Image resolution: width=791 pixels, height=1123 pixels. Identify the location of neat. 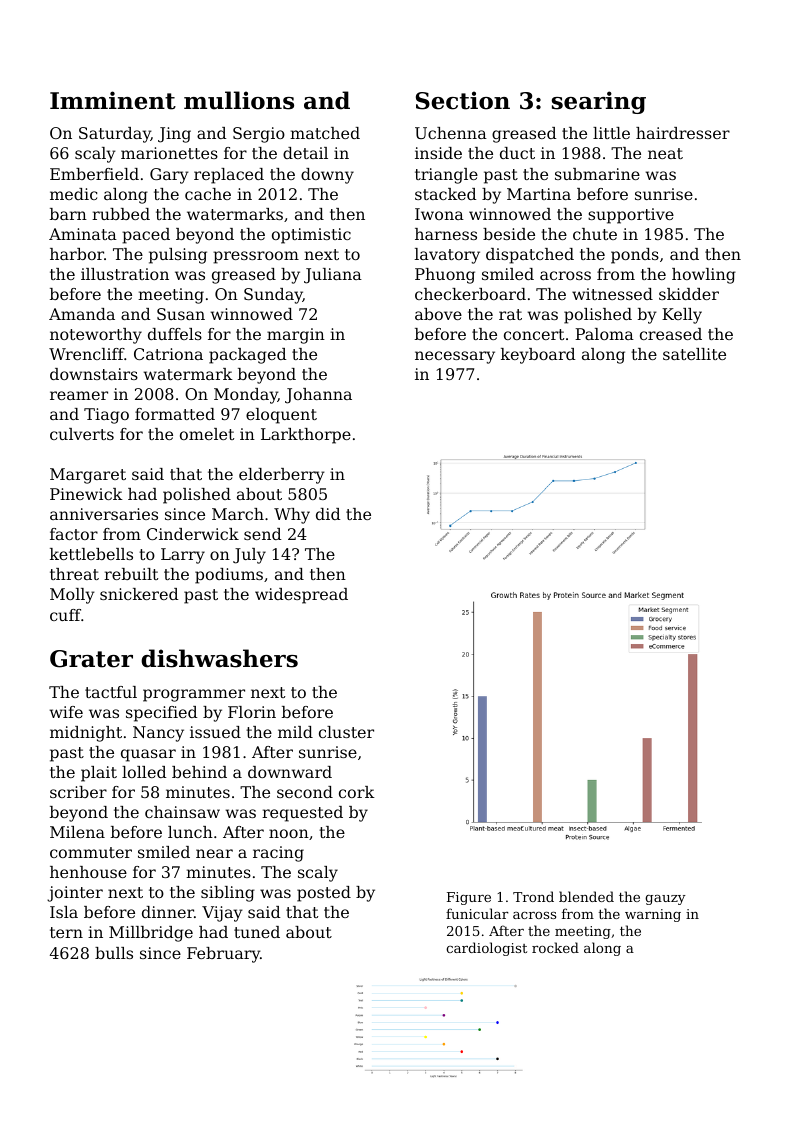
(665, 153).
